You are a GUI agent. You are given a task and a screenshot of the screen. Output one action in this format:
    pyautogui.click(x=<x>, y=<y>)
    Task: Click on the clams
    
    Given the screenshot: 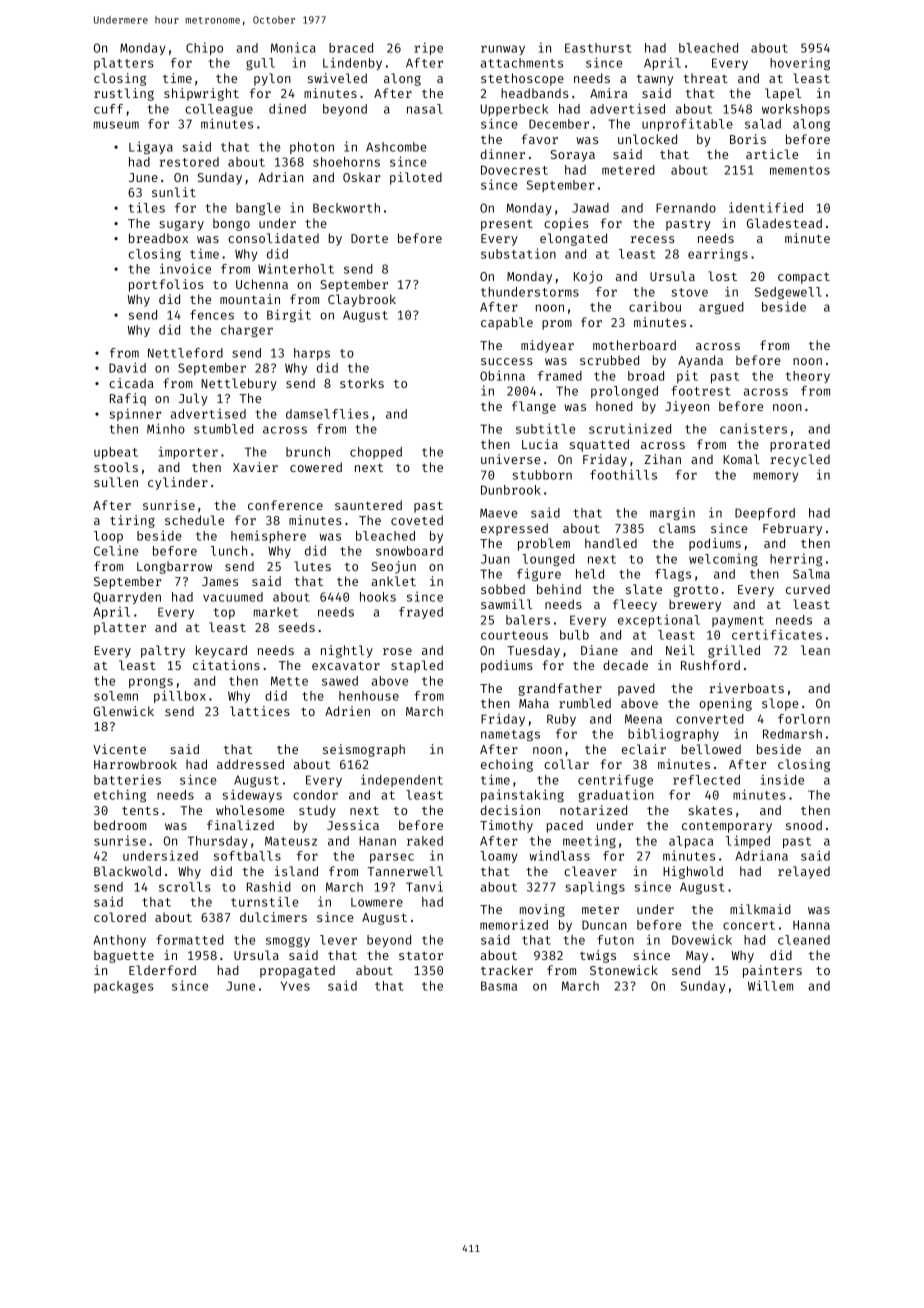 What is the action you would take?
    pyautogui.click(x=677, y=528)
